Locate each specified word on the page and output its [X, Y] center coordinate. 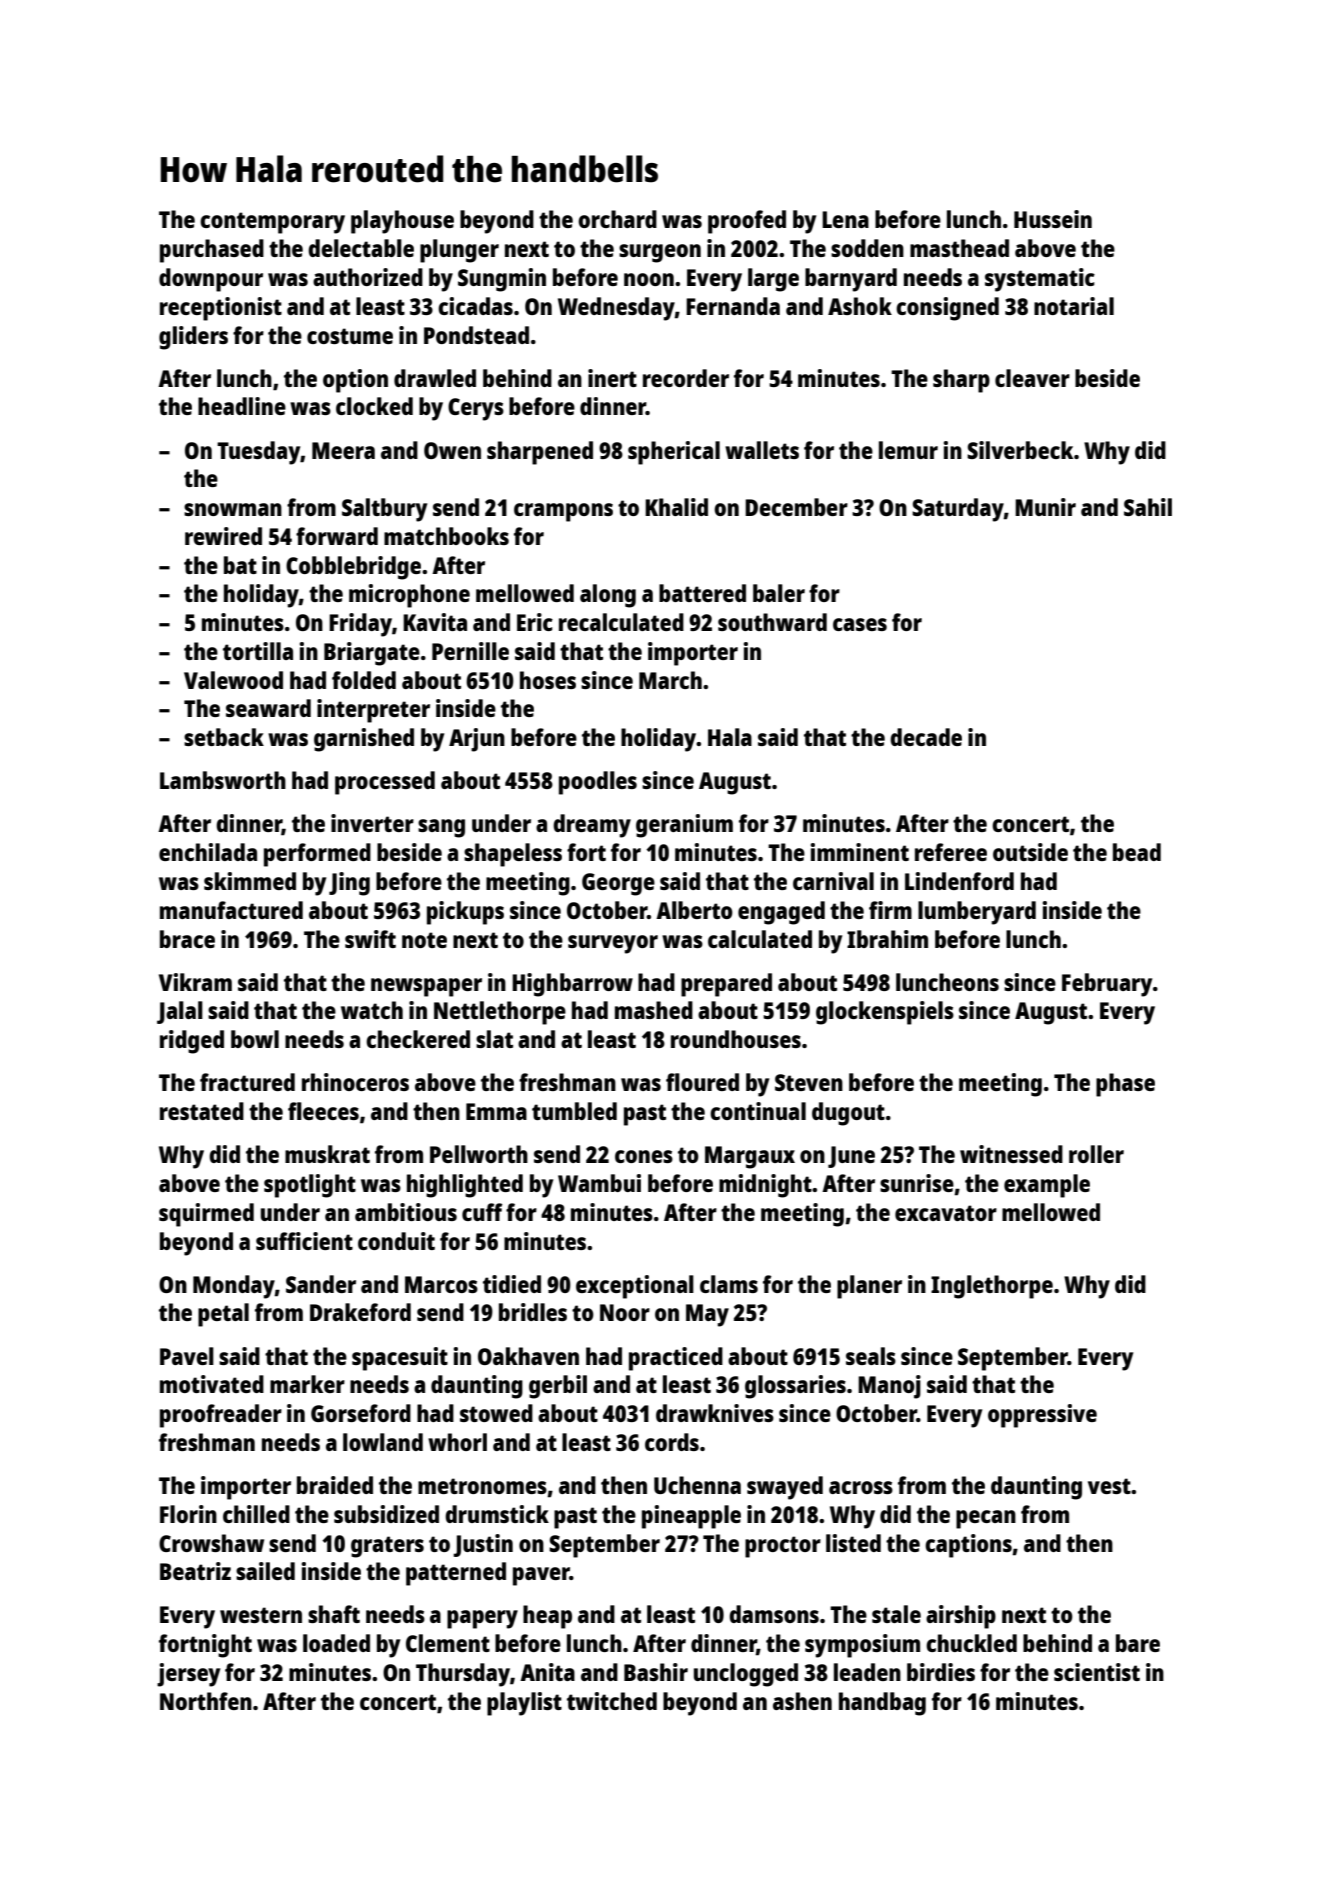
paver [541, 1576]
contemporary [272, 223]
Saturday [958, 510]
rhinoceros [355, 1082]
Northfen [206, 1701]
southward [772, 622]
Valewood [233, 680]
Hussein [1053, 219]
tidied [512, 1284]
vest [1109, 1486]
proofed [747, 222]
